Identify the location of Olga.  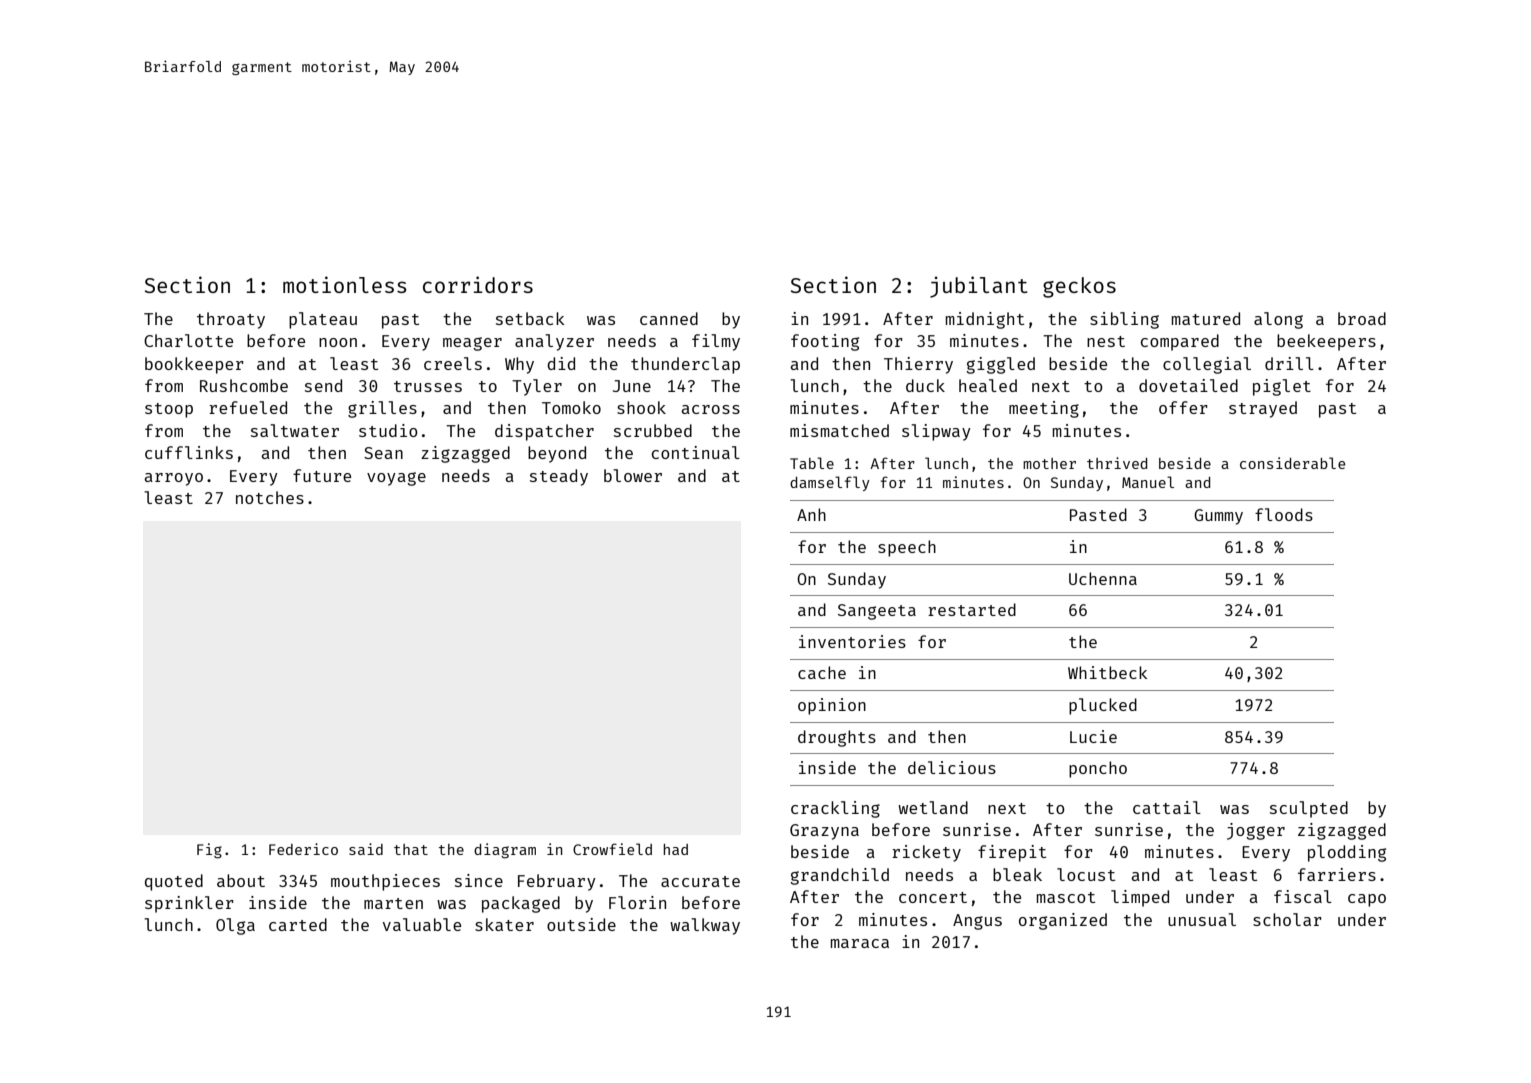
(235, 926).
